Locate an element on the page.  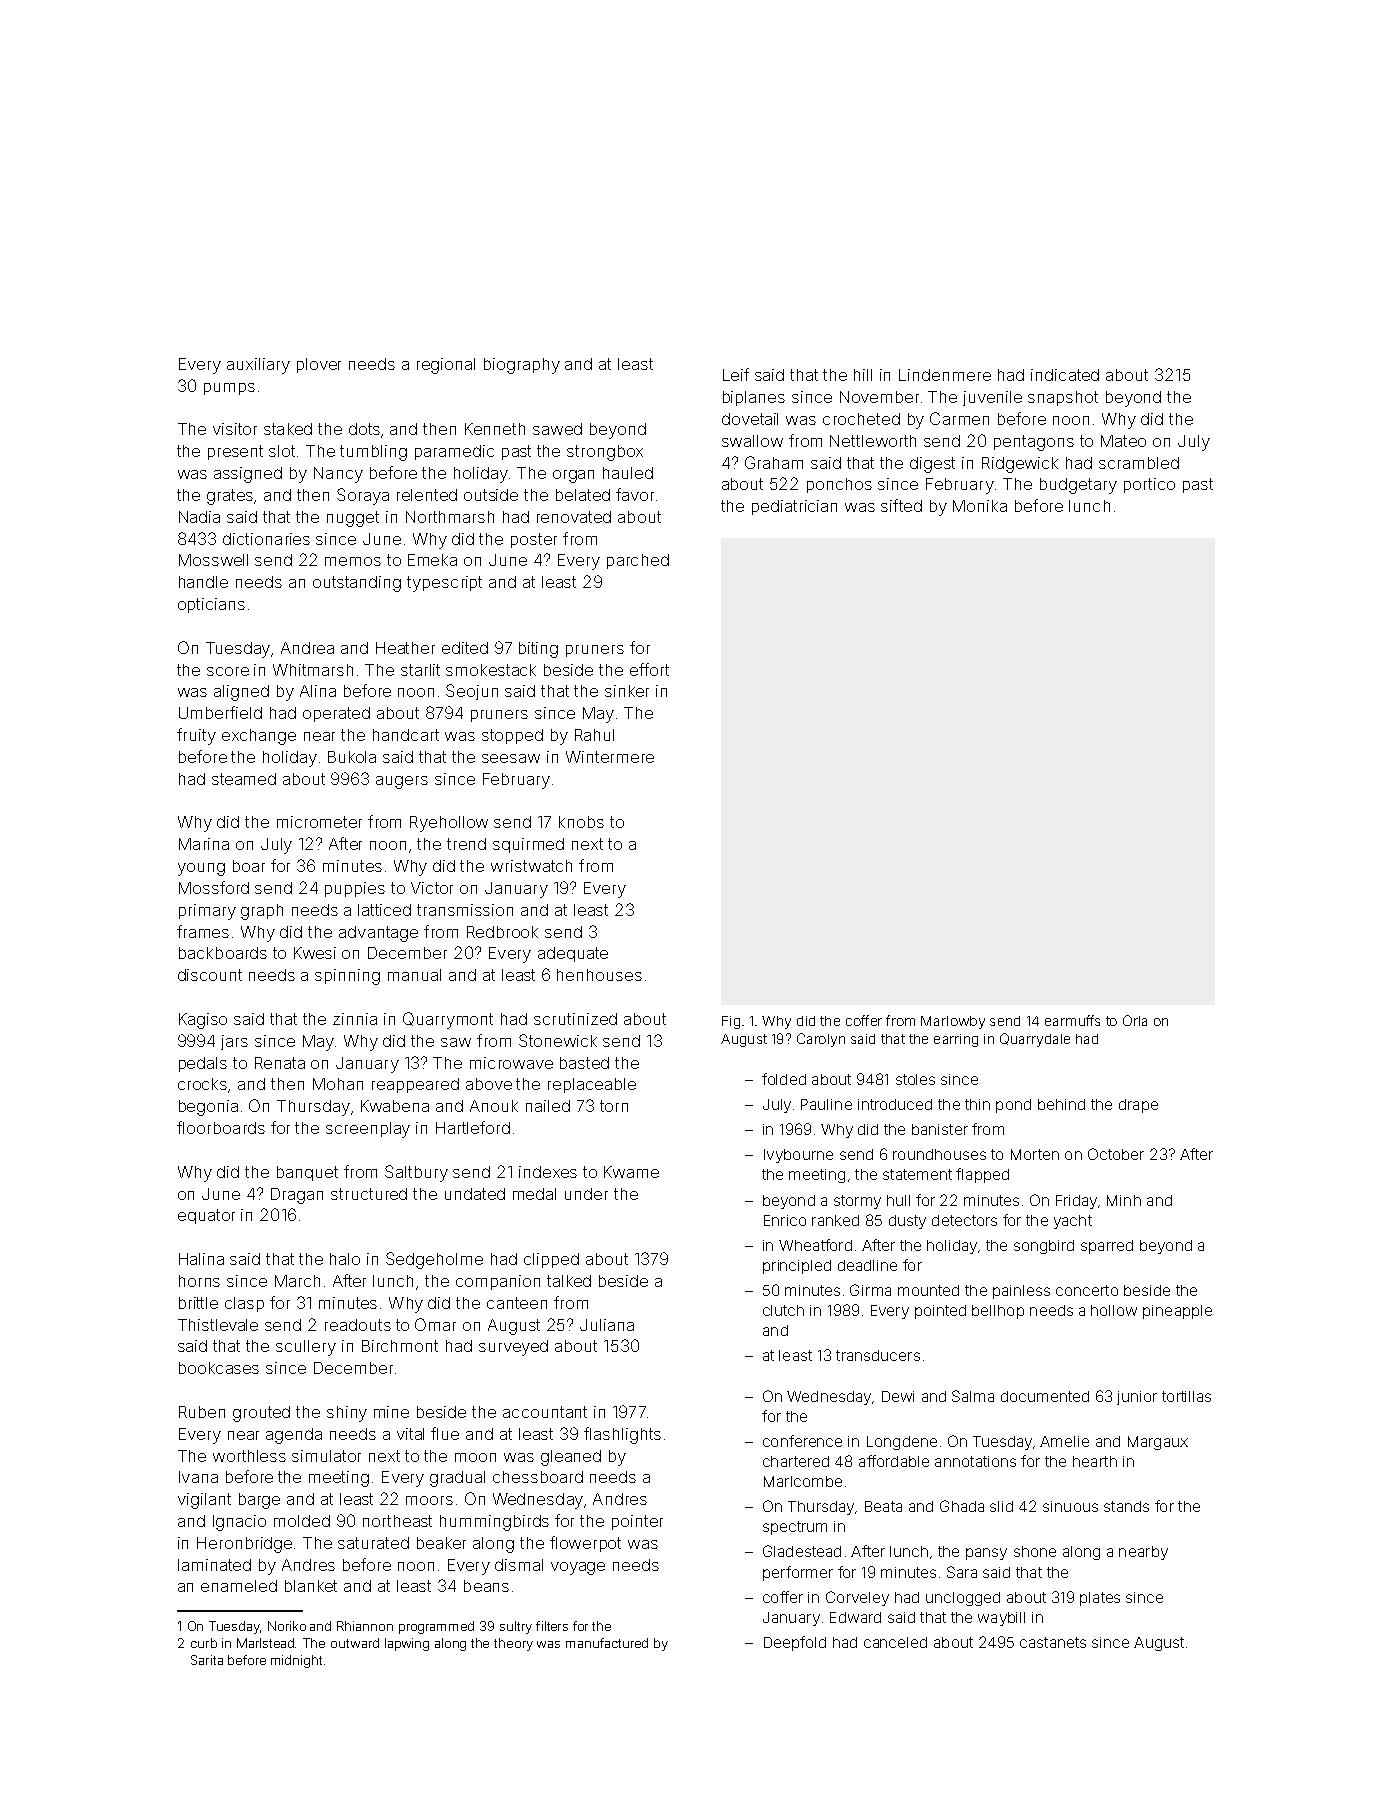
plover is located at coordinates (319, 365).
